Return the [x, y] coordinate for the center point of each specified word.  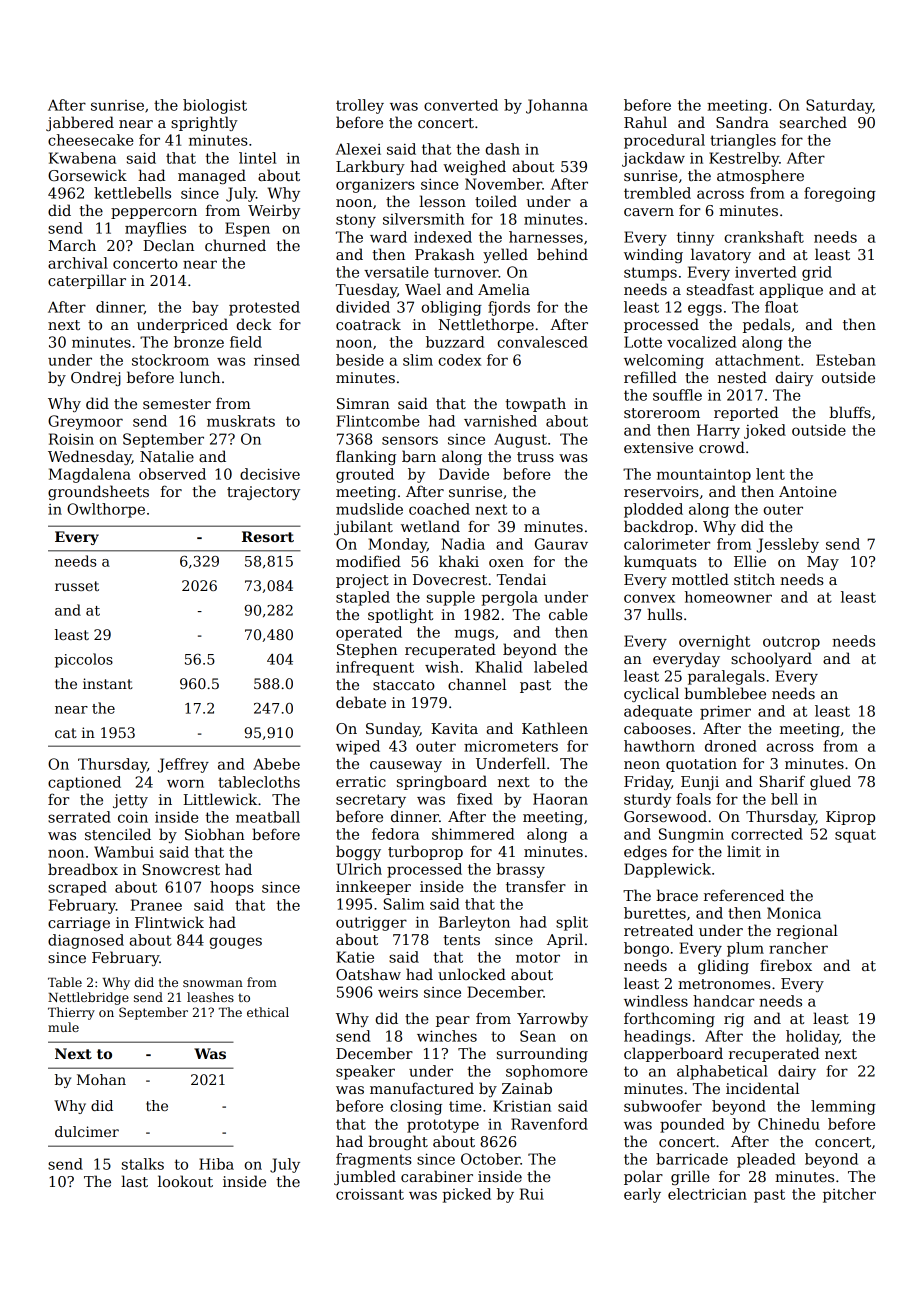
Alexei [358, 149]
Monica [794, 913]
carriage [79, 924]
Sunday [393, 729]
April [565, 940]
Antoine [808, 491]
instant [108, 683]
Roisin [71, 439]
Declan [168, 245]
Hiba [216, 1164]
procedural [664, 141]
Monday [397, 545]
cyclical [651, 694]
